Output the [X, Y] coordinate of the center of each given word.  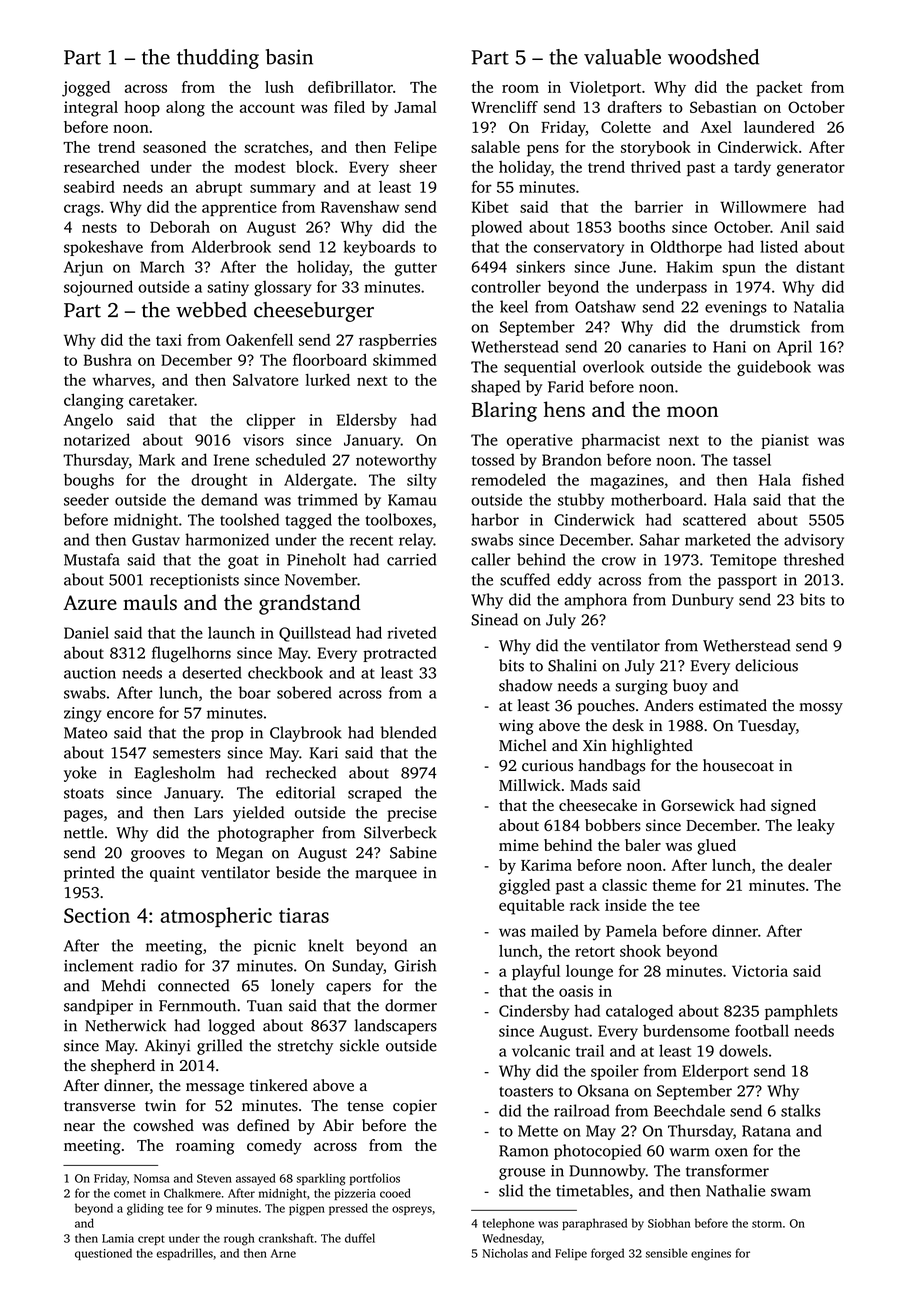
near [79, 1127]
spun [739, 270]
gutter [416, 270]
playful [536, 972]
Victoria [760, 971]
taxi [169, 340]
